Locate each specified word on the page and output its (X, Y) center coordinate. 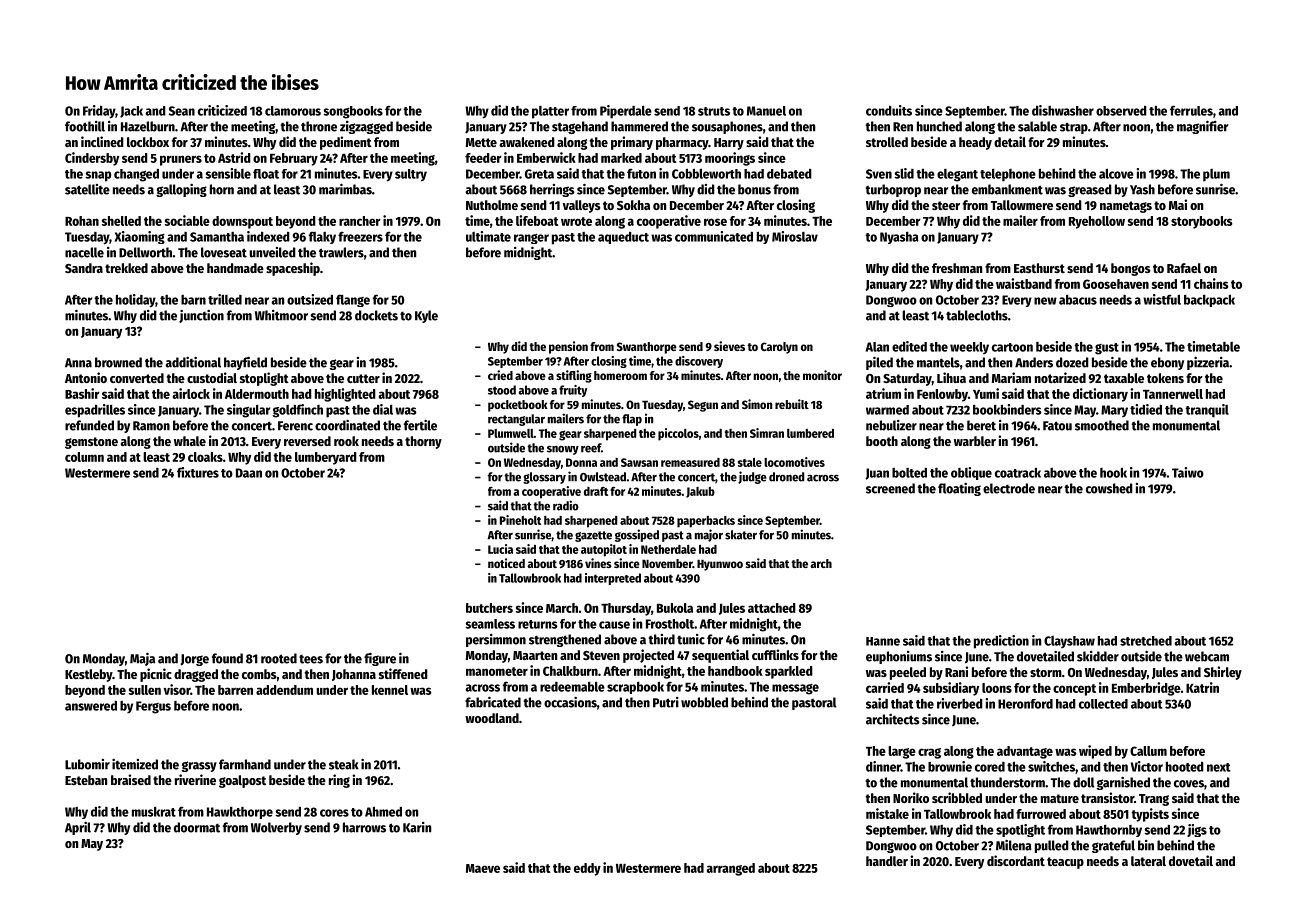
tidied (1146, 409)
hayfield (245, 363)
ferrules (1191, 110)
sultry (411, 175)
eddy (587, 869)
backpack (1209, 300)
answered (91, 706)
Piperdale (626, 112)
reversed (307, 441)
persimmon (496, 640)
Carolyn (779, 348)
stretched (1146, 641)
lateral (1148, 861)
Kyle (426, 316)
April (78, 828)
